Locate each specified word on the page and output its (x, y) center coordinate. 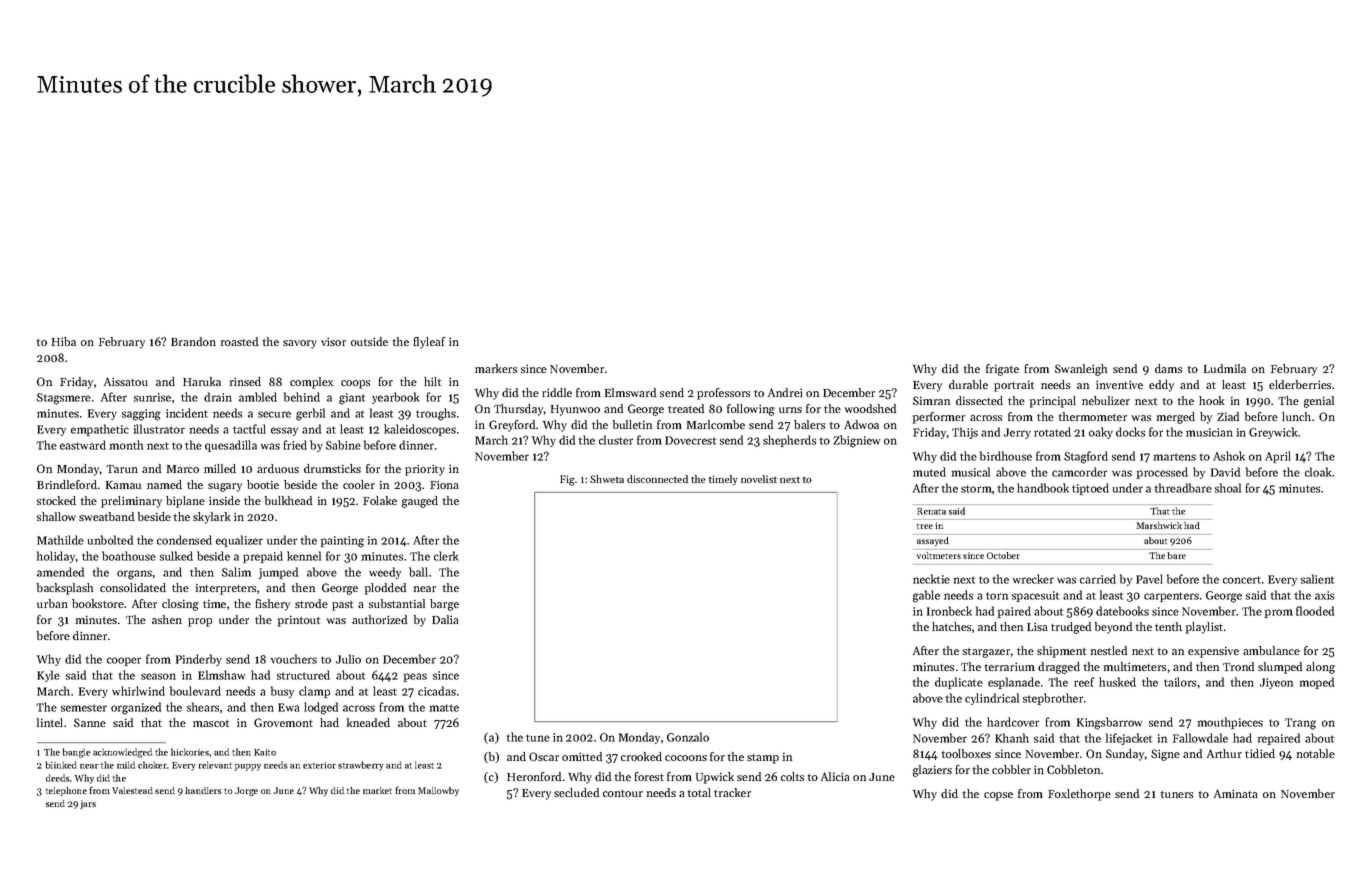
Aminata (1236, 793)
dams (1168, 368)
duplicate (959, 683)
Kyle (48, 676)
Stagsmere (64, 399)
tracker (732, 792)
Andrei (785, 392)
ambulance (1271, 650)
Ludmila (1225, 368)
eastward (83, 445)
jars (88, 804)
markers (496, 368)
